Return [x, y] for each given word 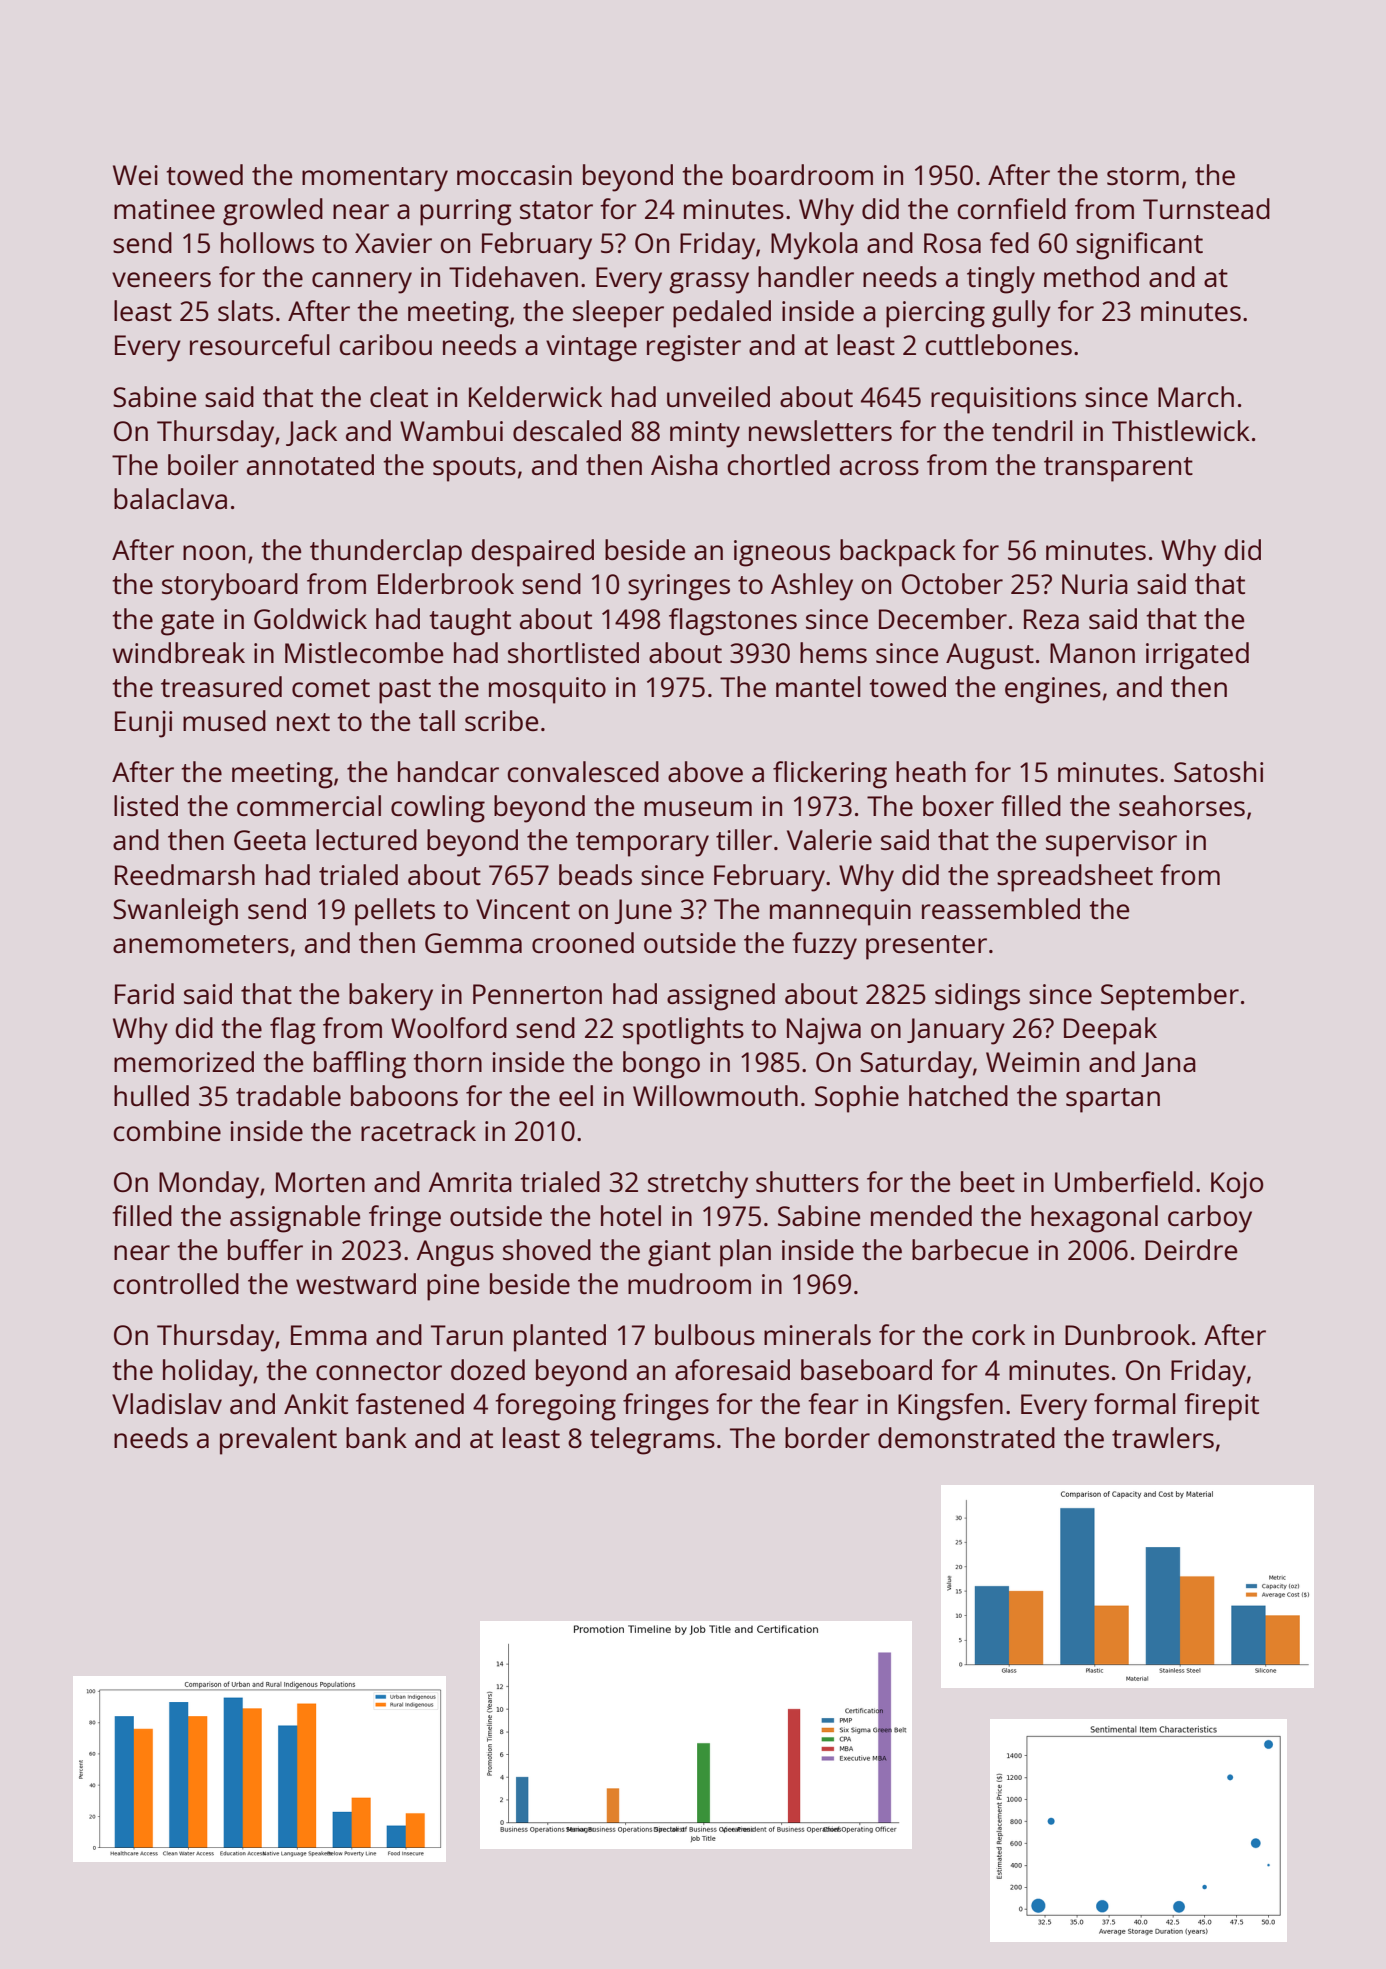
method [1091, 276]
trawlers [1163, 1437]
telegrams [652, 1441]
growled [273, 212]
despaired [532, 553]
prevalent [278, 1441]
